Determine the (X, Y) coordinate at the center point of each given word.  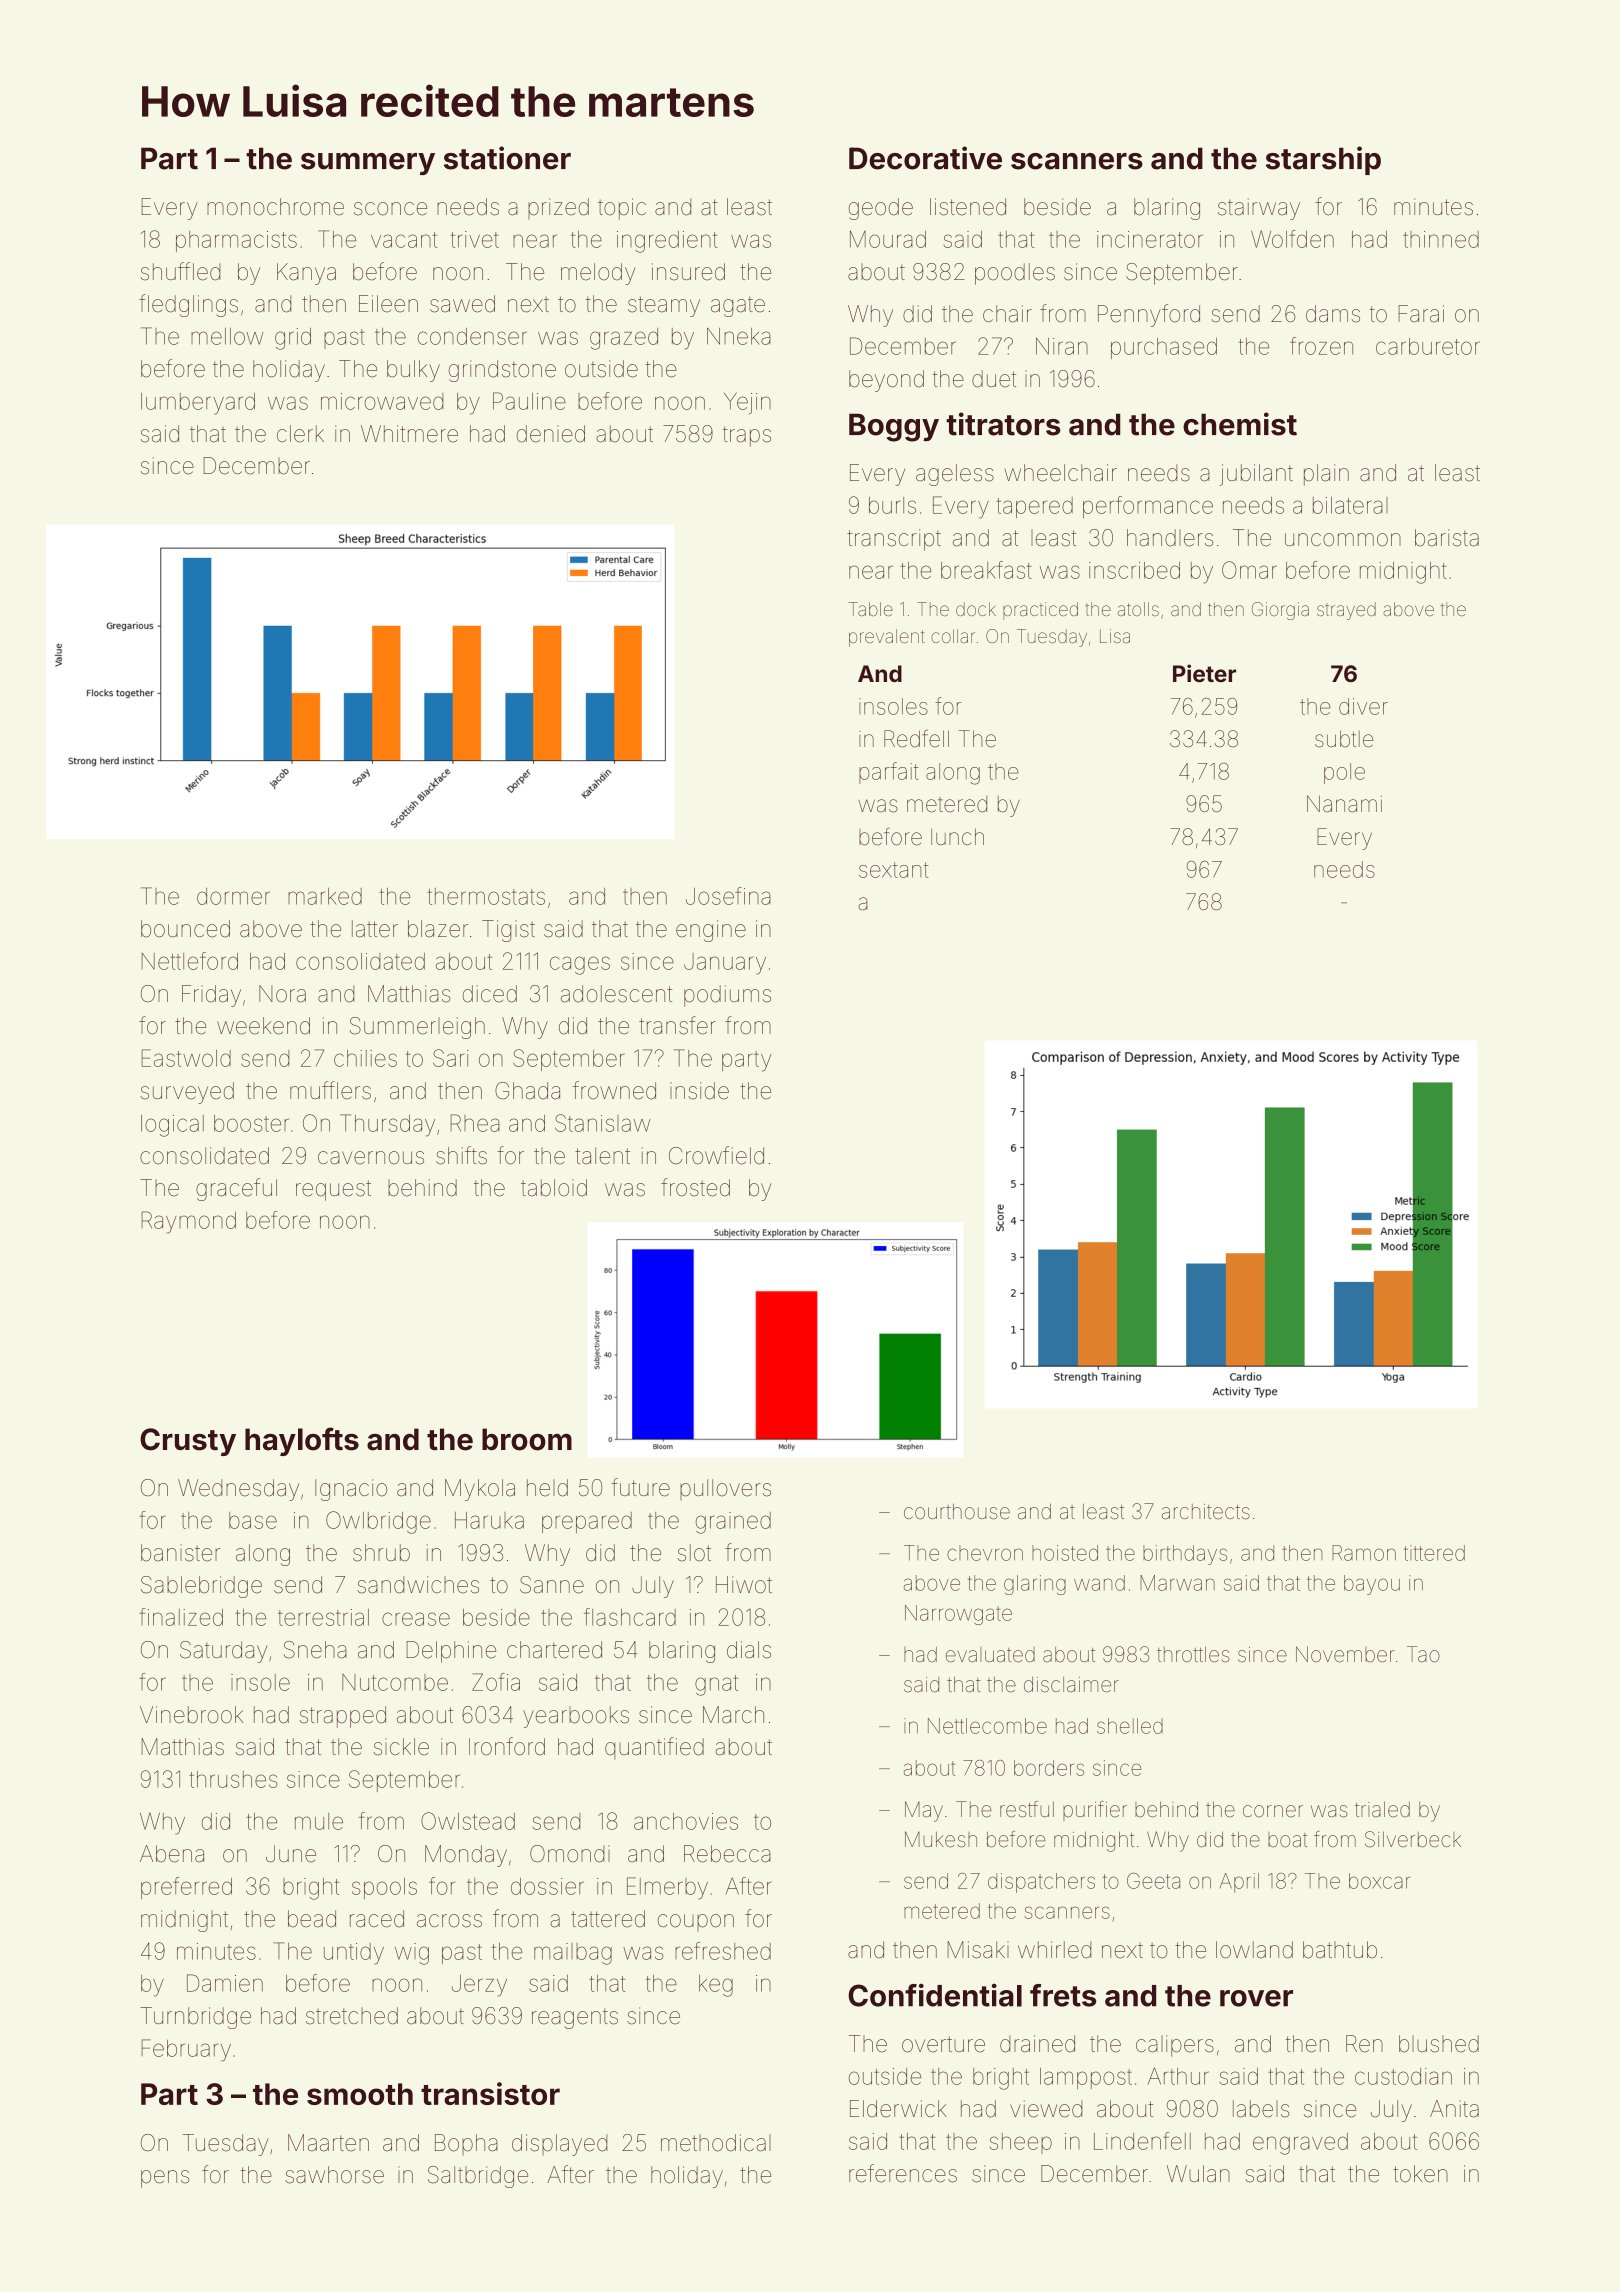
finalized (181, 1617)
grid (293, 339)
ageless (955, 475)
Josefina (728, 896)
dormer (233, 896)
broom (527, 1439)
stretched (352, 2016)
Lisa (1115, 636)
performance (1148, 507)
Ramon (1364, 1553)
